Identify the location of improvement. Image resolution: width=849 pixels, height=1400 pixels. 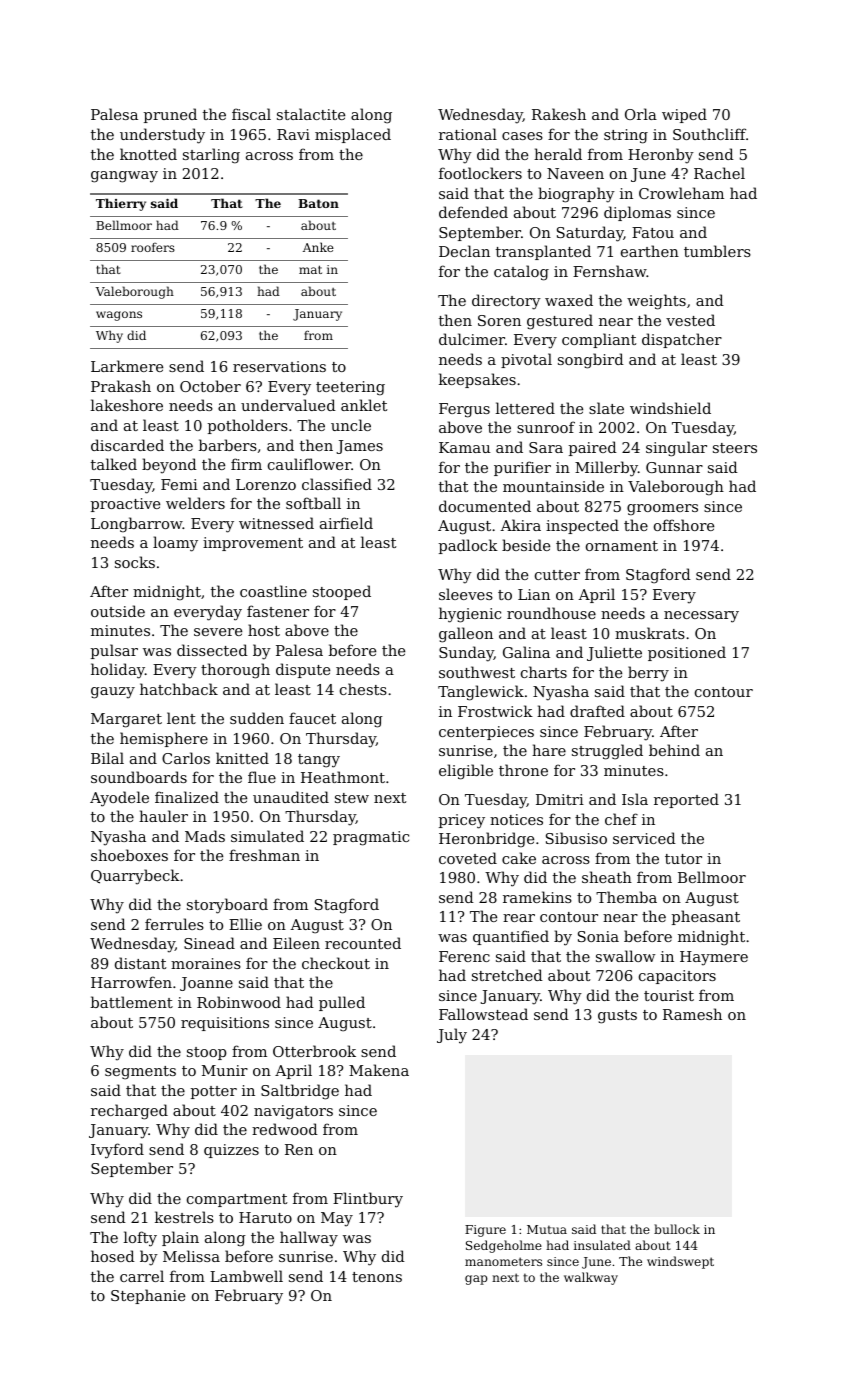
(253, 544).
